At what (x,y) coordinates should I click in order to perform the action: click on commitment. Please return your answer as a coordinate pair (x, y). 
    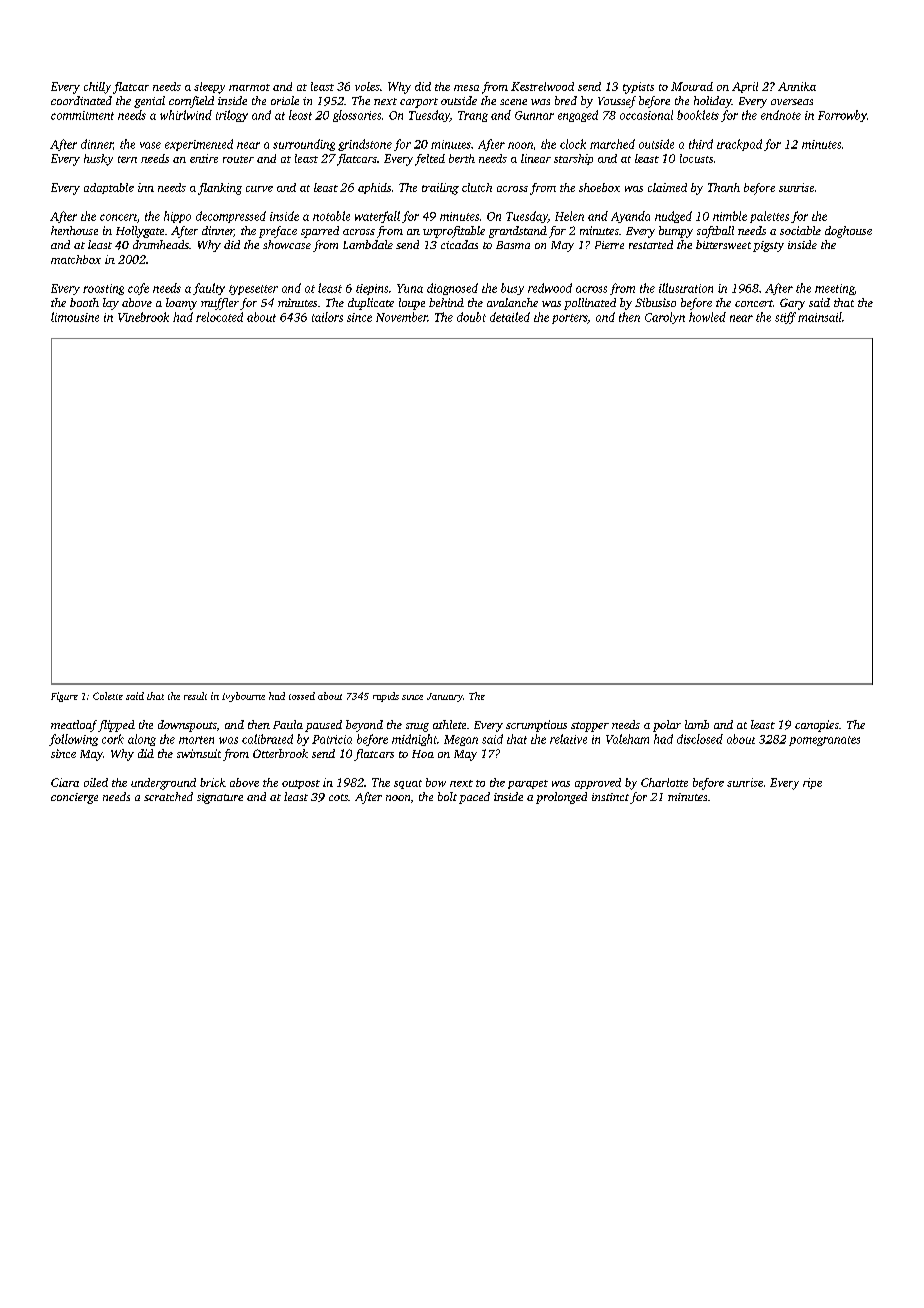
    Looking at the image, I should click on (82, 115).
